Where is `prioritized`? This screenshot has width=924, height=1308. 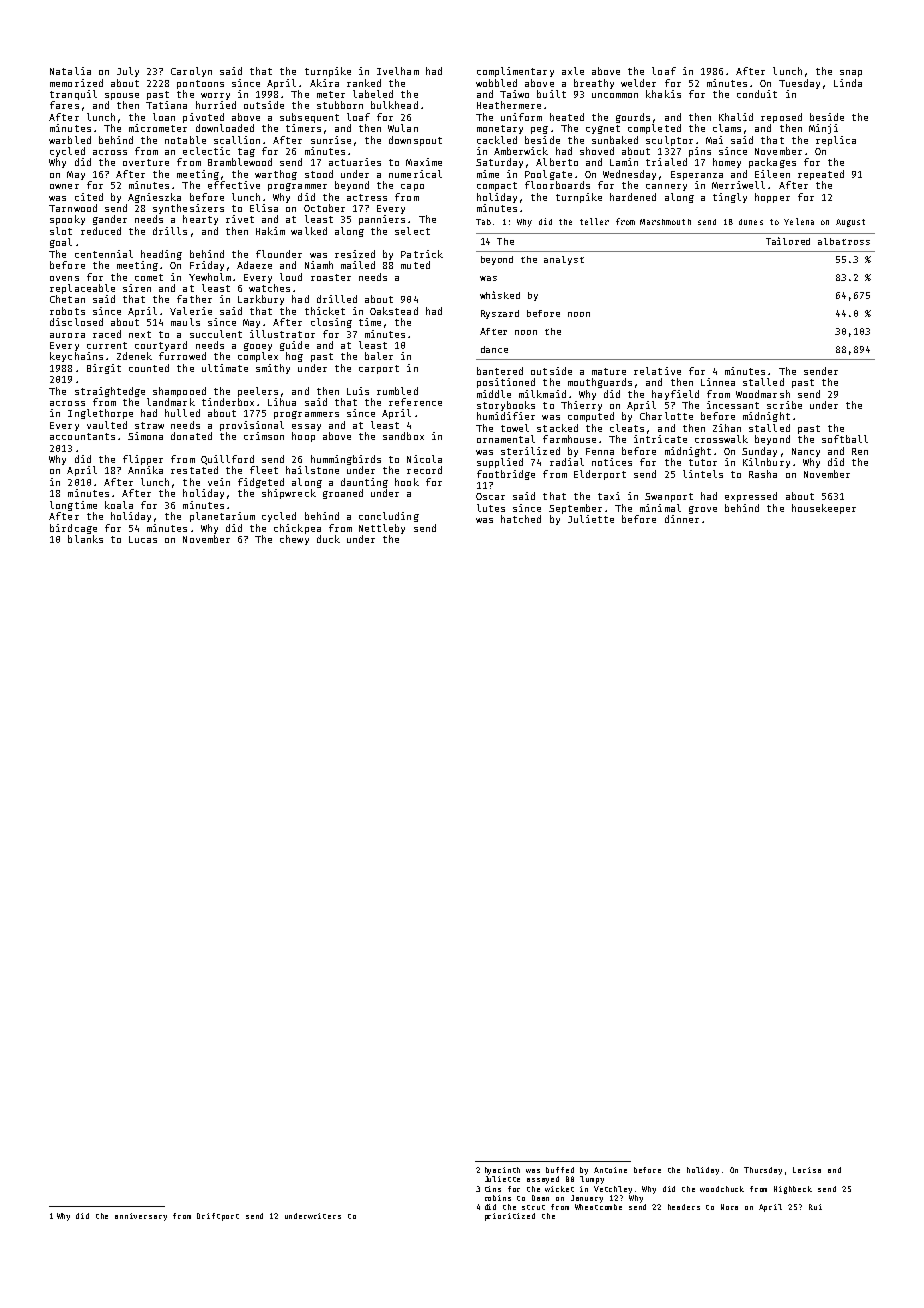 prioritized is located at coordinates (510, 1217).
